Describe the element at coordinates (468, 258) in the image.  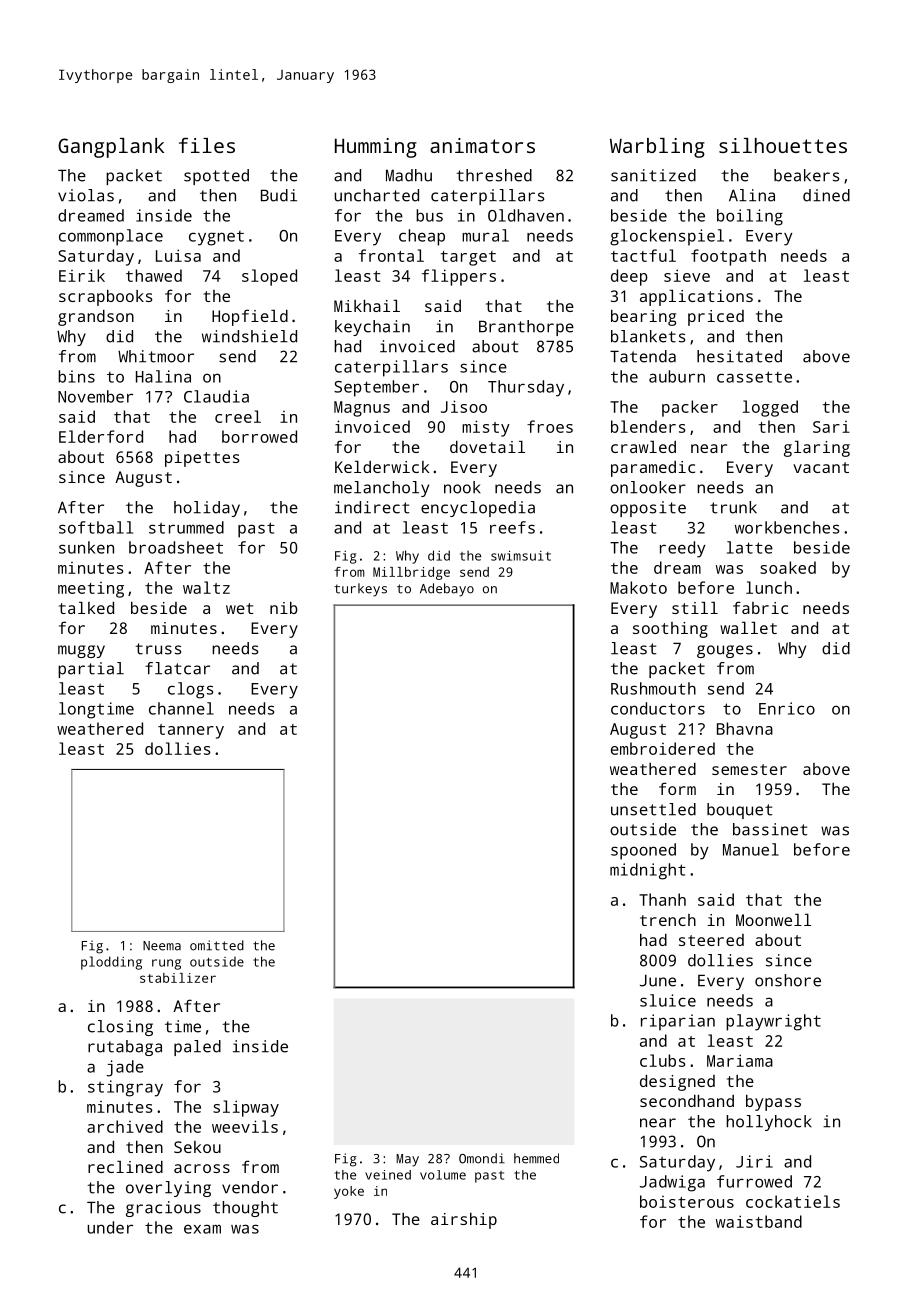
I see `target` at that location.
